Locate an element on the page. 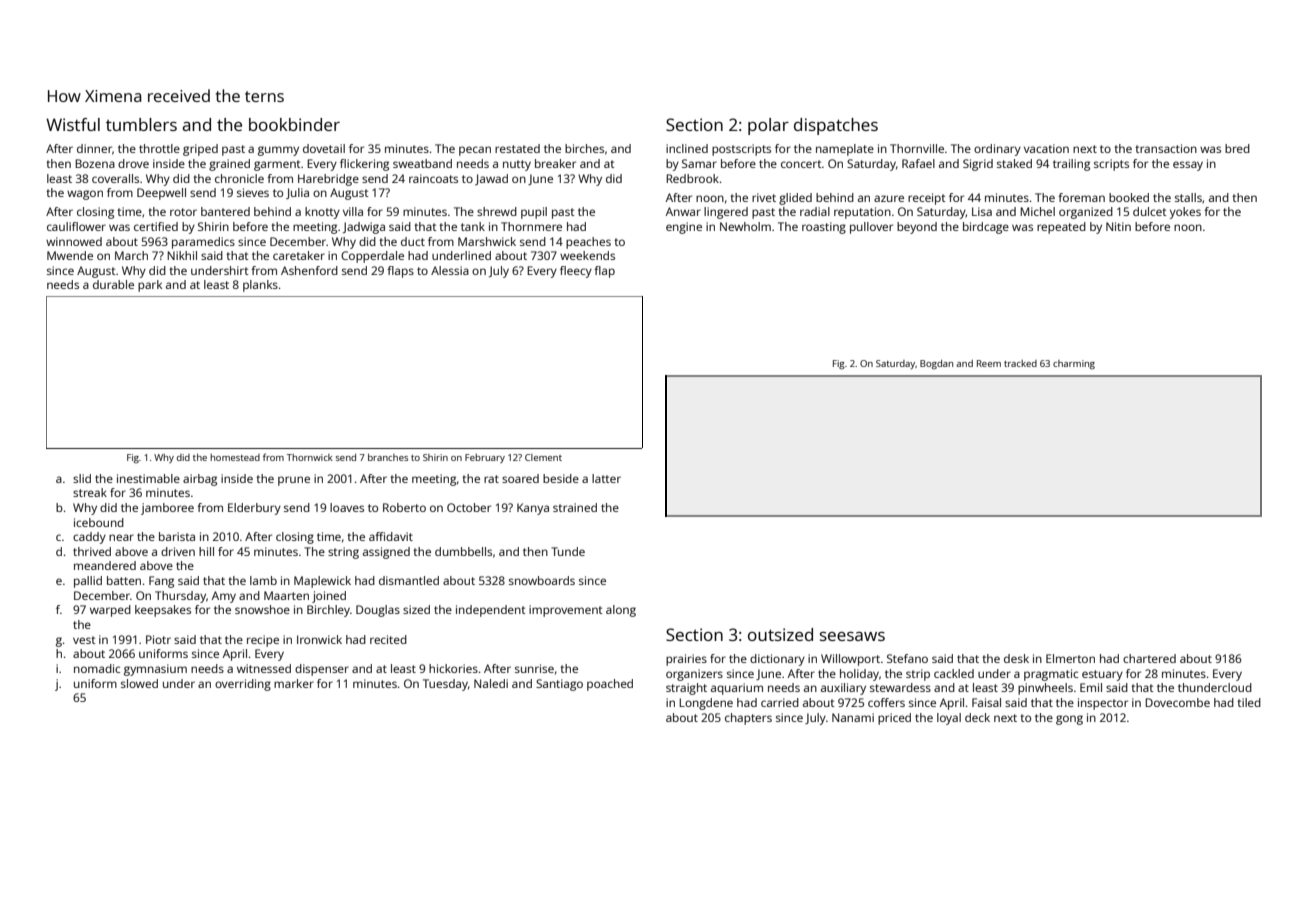 Image resolution: width=1308 pixels, height=924 pixels. birdcage is located at coordinates (986, 228).
